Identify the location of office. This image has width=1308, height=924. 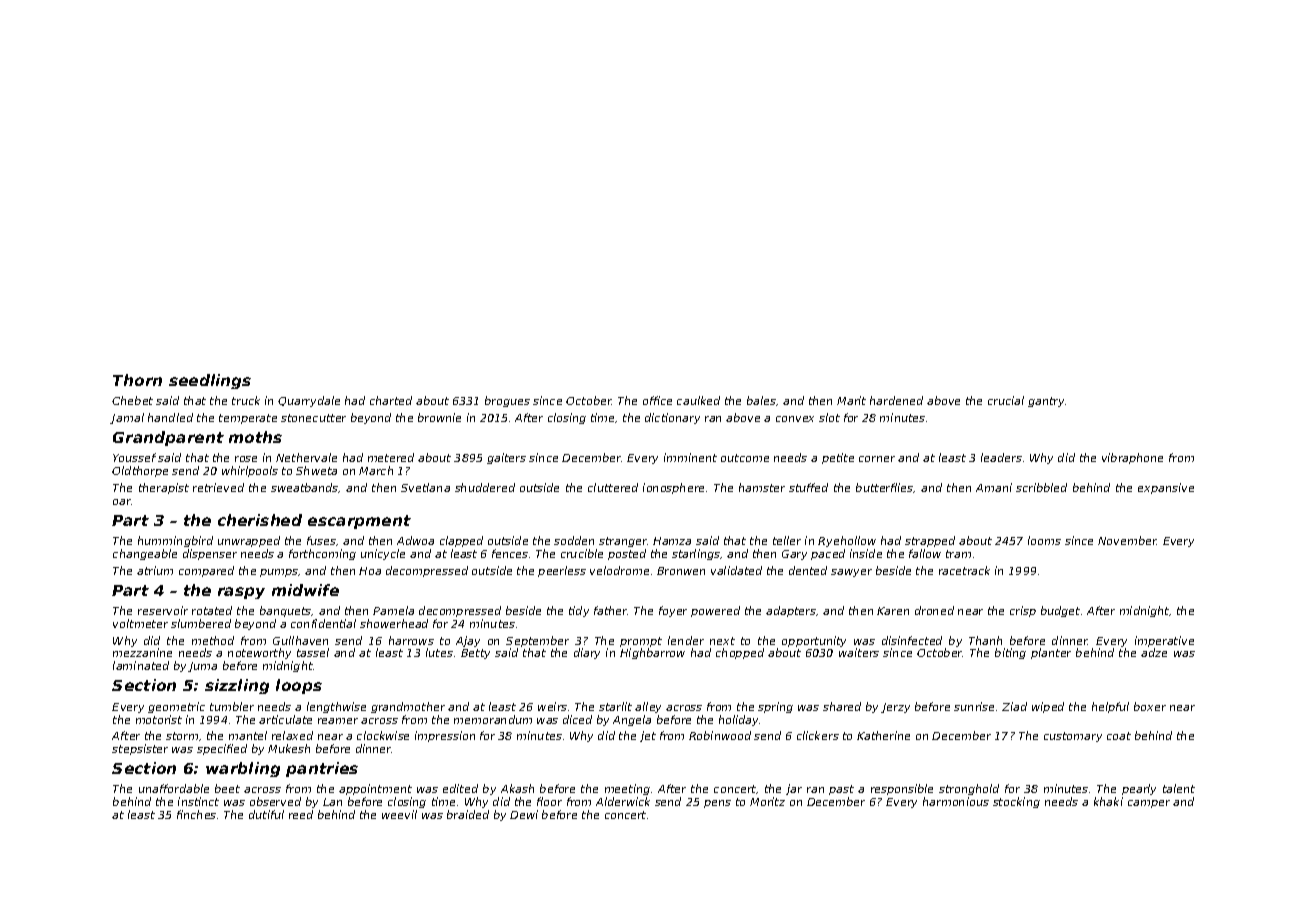
(657, 400).
